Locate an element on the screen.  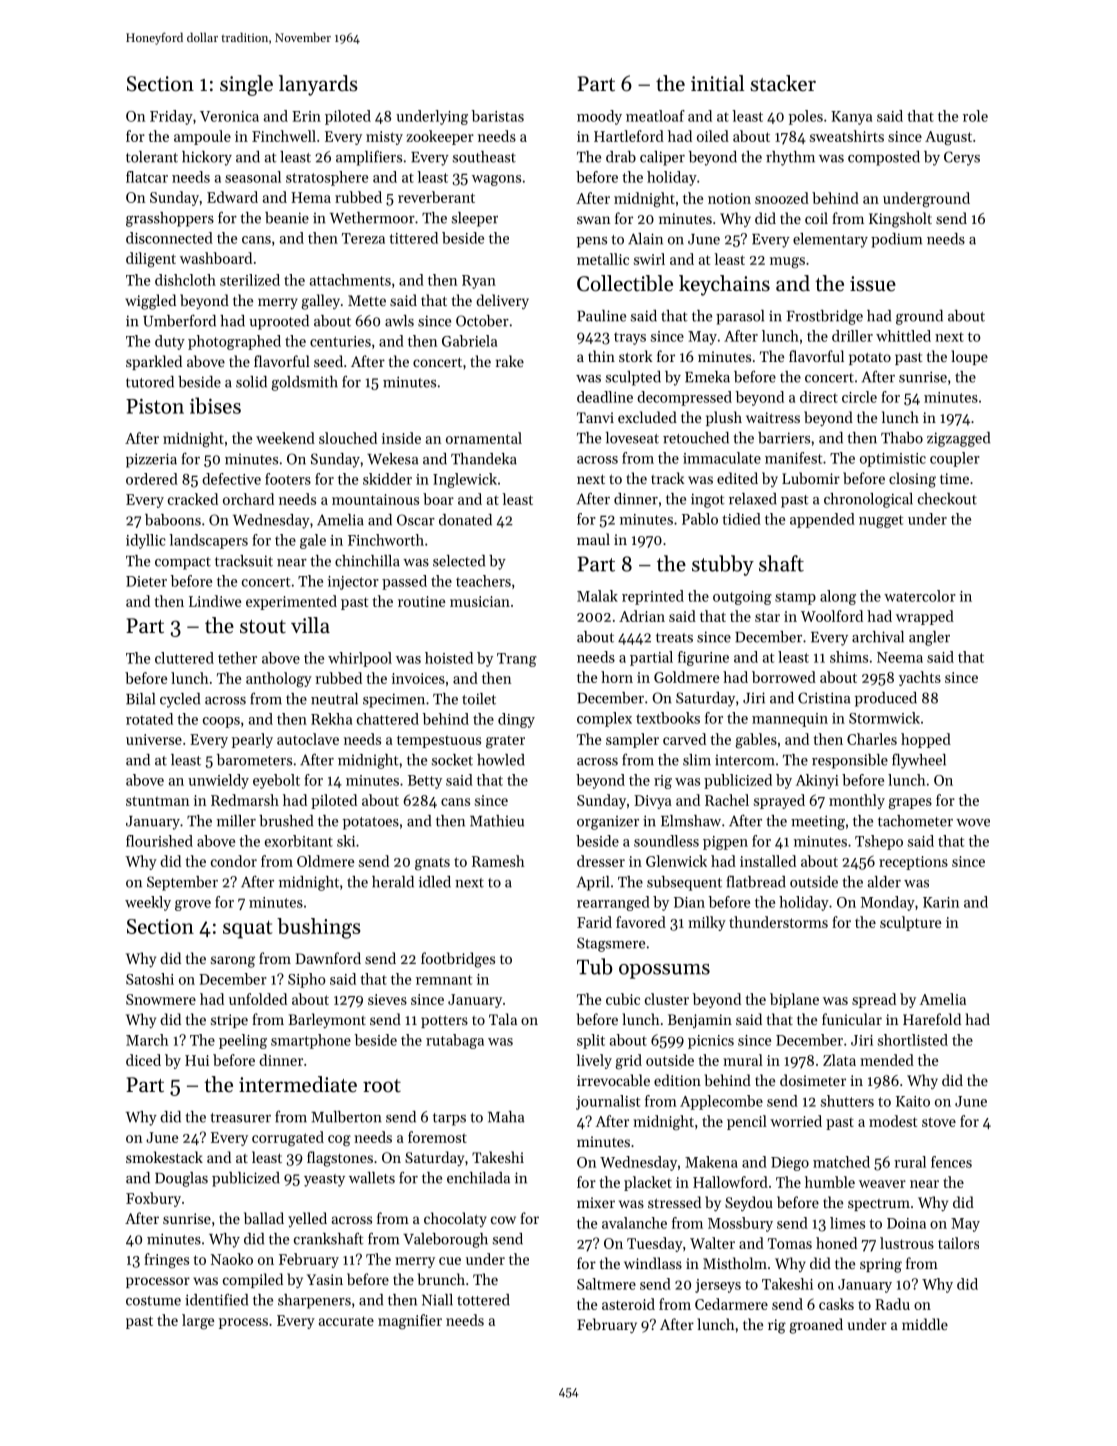
single is located at coordinates (246, 85).
